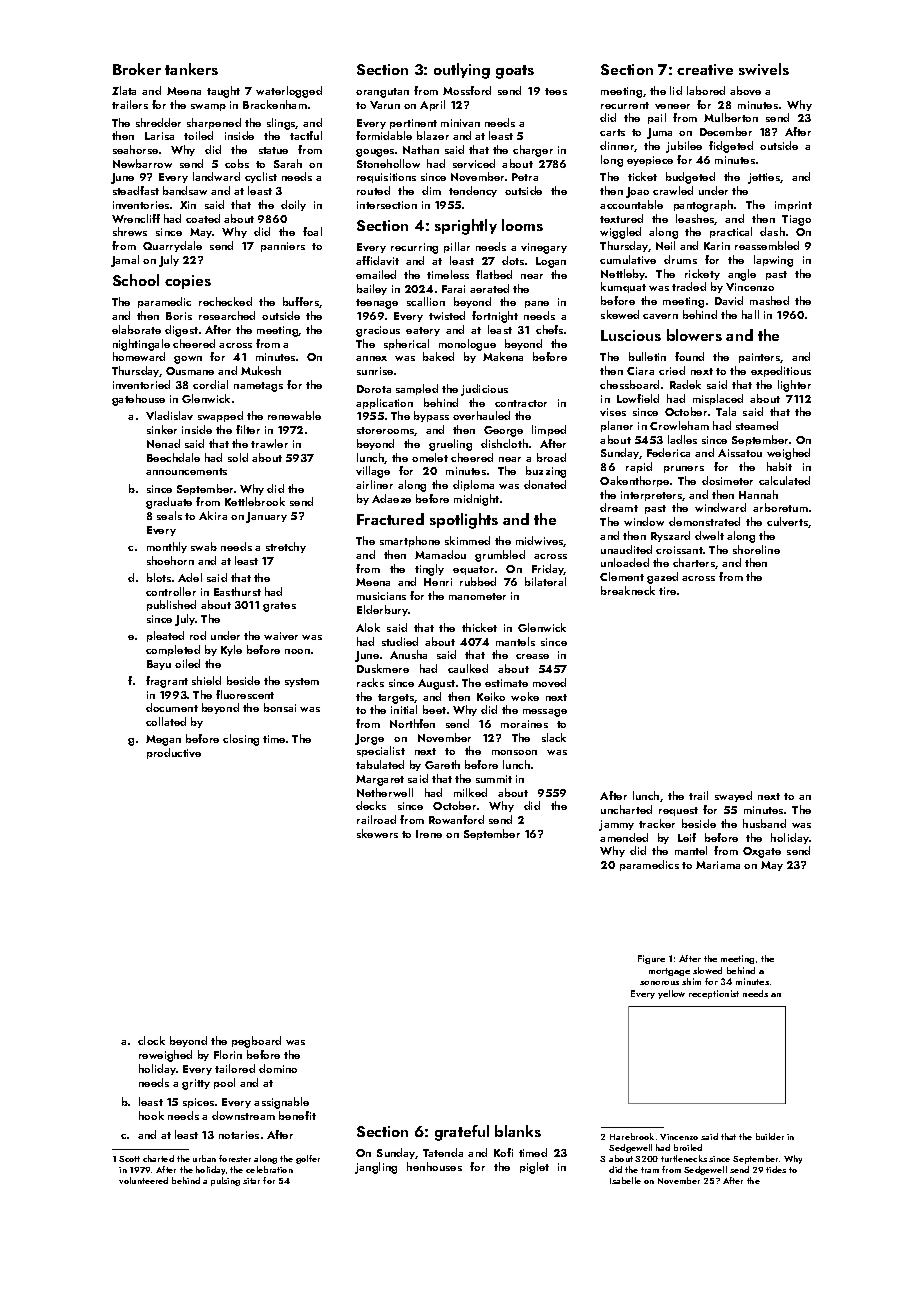  Describe the element at coordinates (369, 739) in the document. I see `Jorge` at that location.
